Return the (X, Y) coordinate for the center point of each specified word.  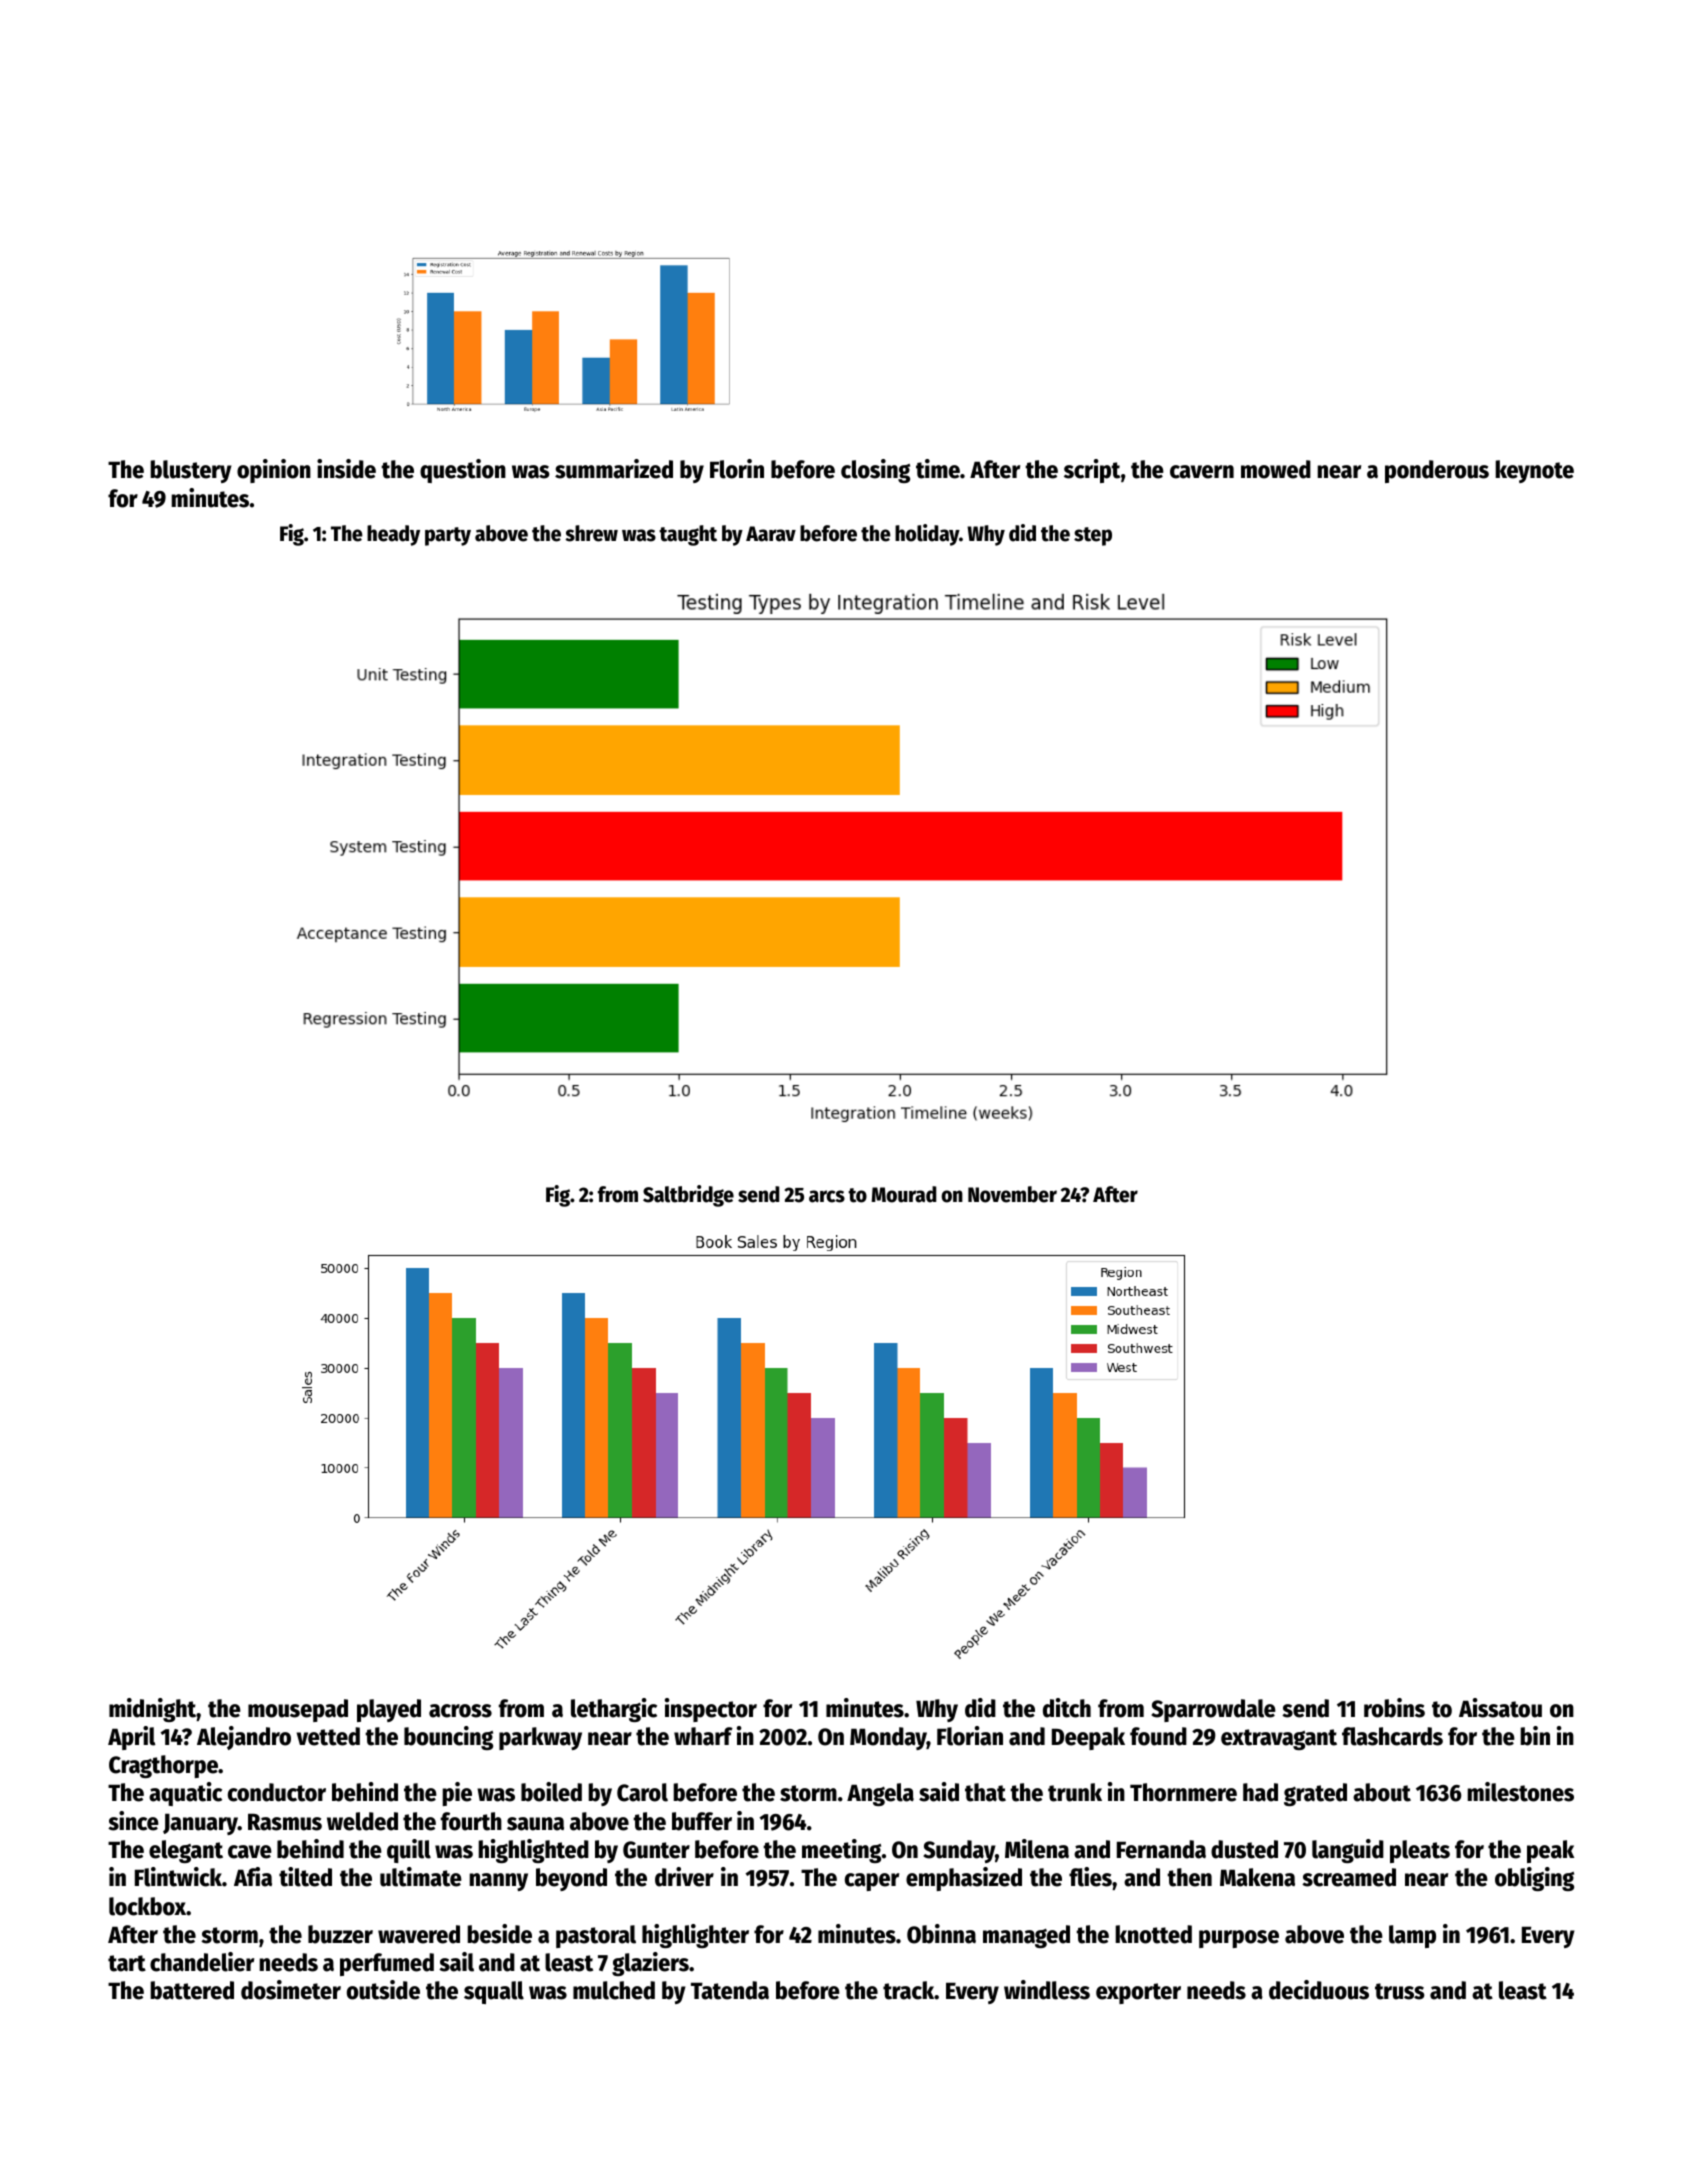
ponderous (1437, 471)
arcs (827, 1196)
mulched (614, 1990)
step (1093, 536)
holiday (927, 535)
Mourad (903, 1194)
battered (192, 1990)
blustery (191, 471)
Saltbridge (688, 1196)
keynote (1534, 471)
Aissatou (1500, 1708)
